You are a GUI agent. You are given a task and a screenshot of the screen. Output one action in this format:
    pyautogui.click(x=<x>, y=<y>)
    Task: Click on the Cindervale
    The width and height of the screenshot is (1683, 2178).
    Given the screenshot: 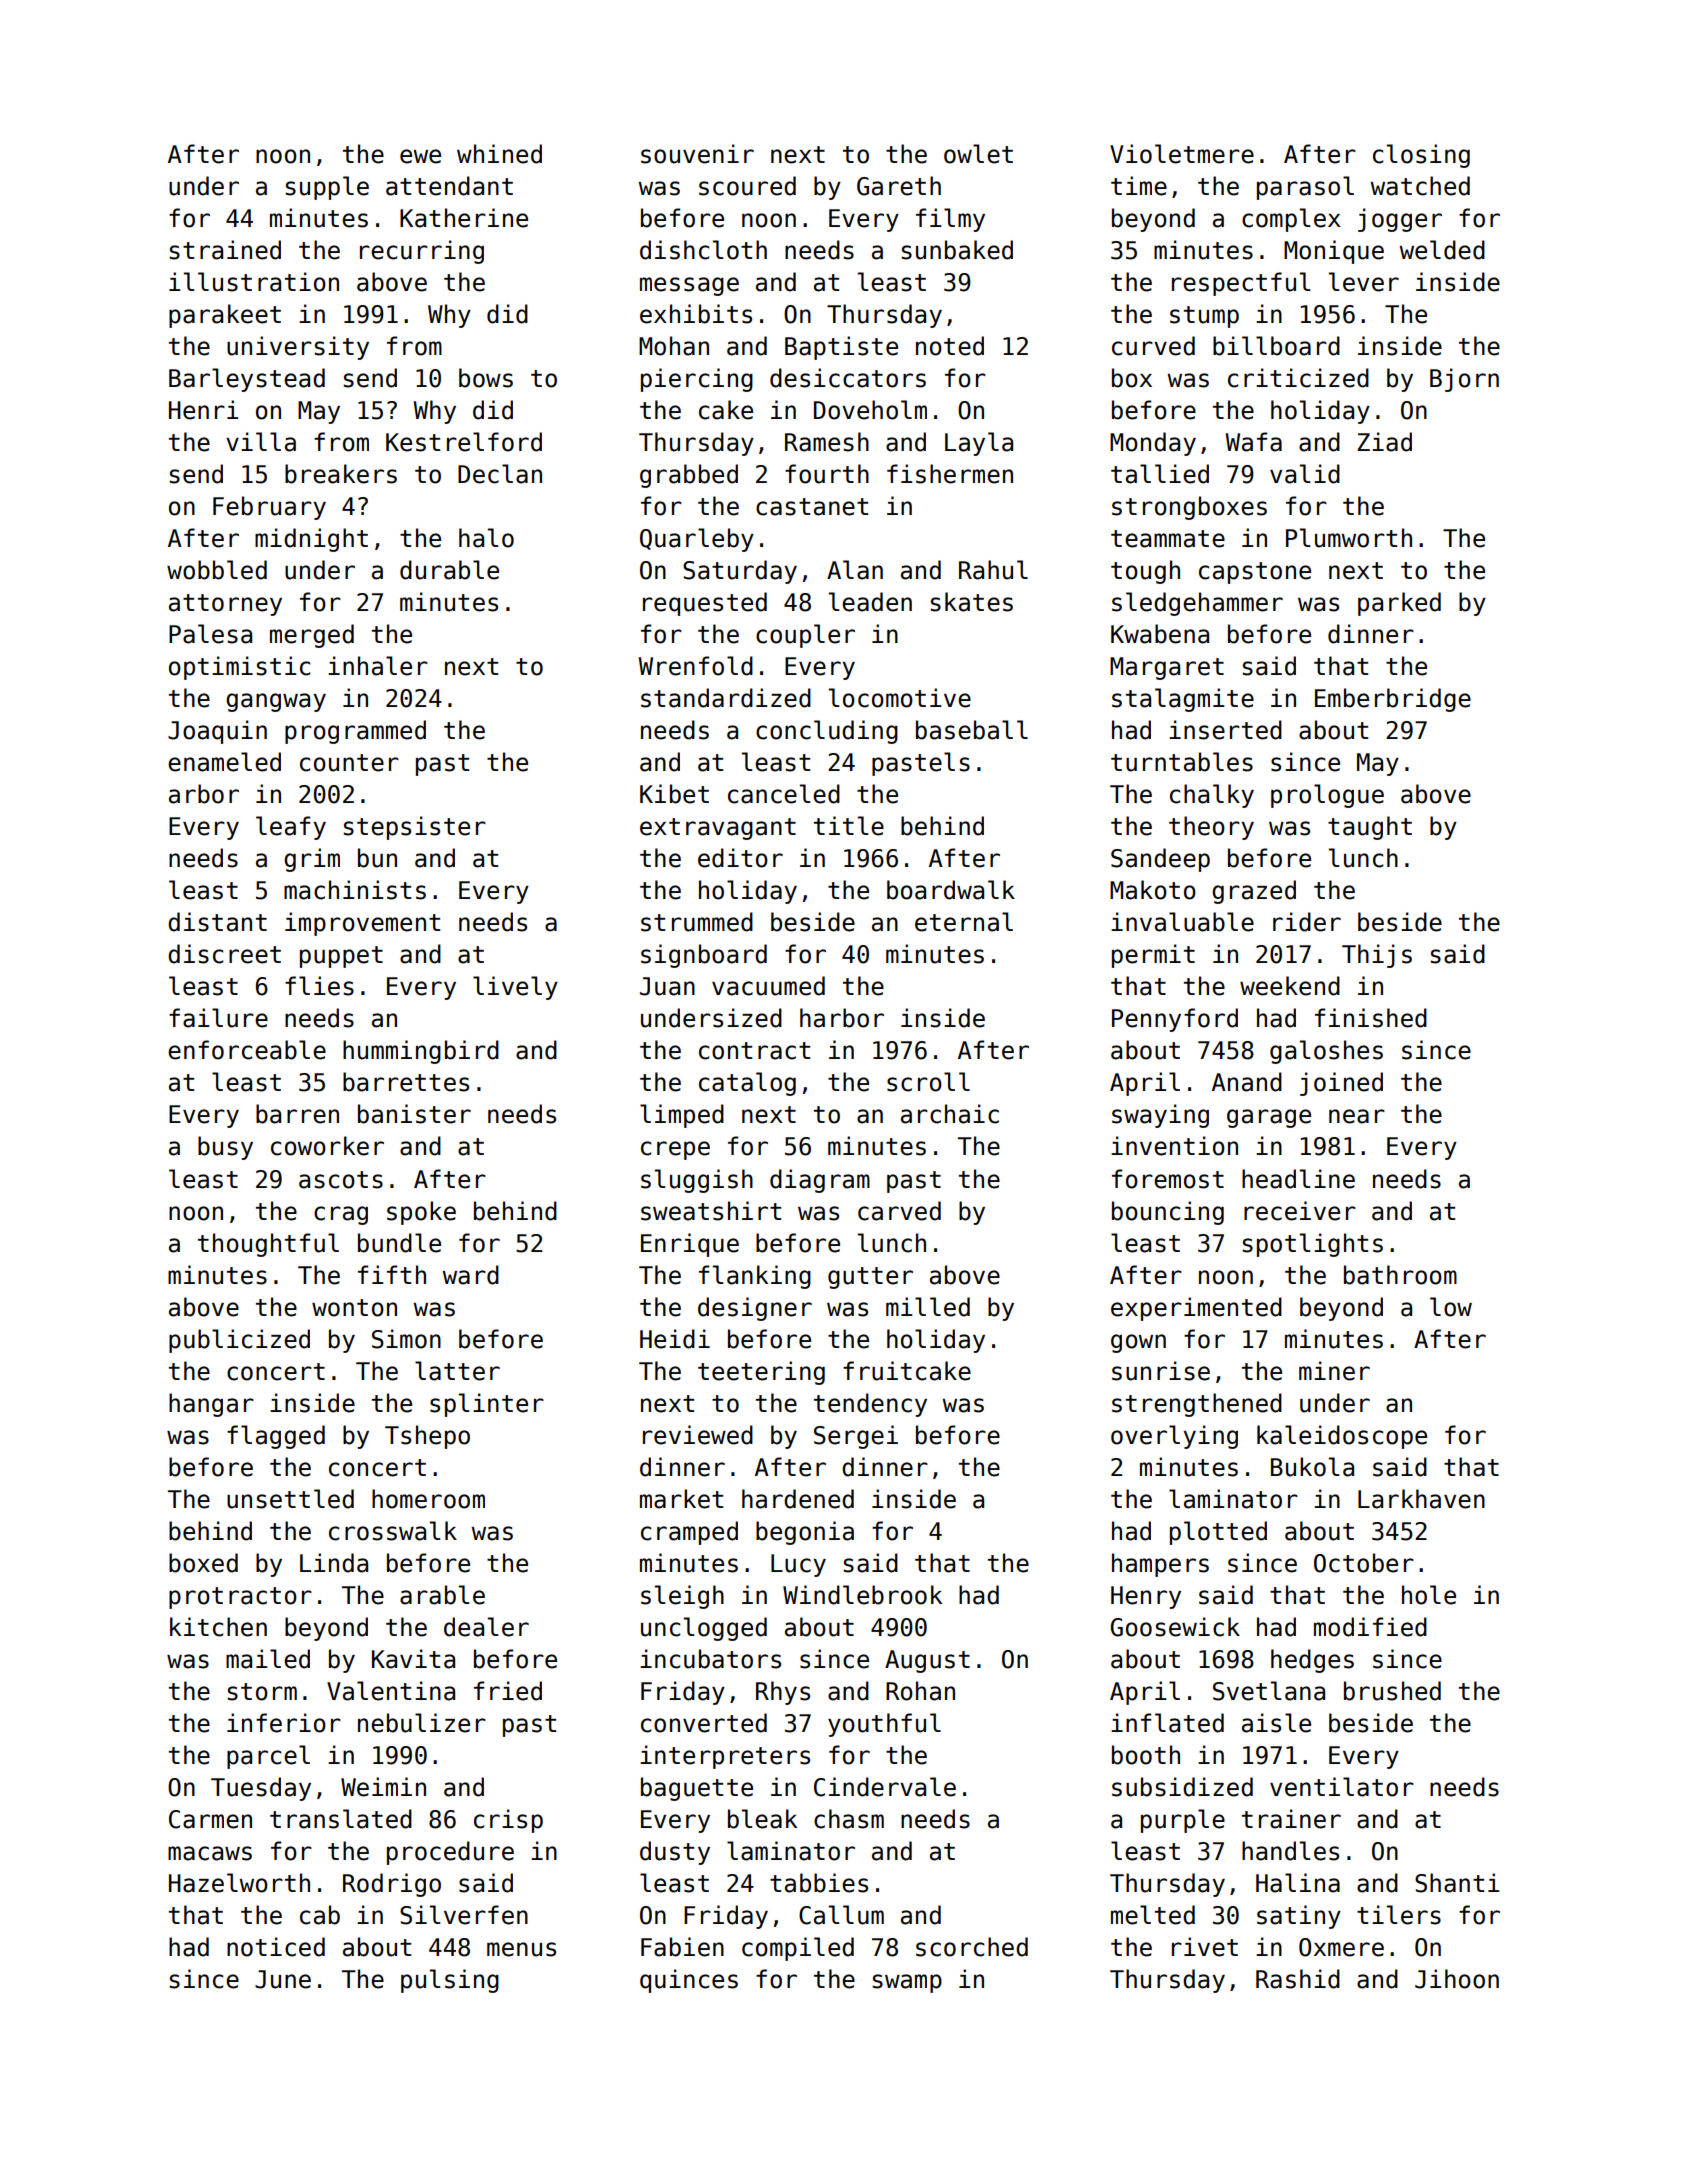 What is the action you would take?
    pyautogui.click(x=885, y=1787)
